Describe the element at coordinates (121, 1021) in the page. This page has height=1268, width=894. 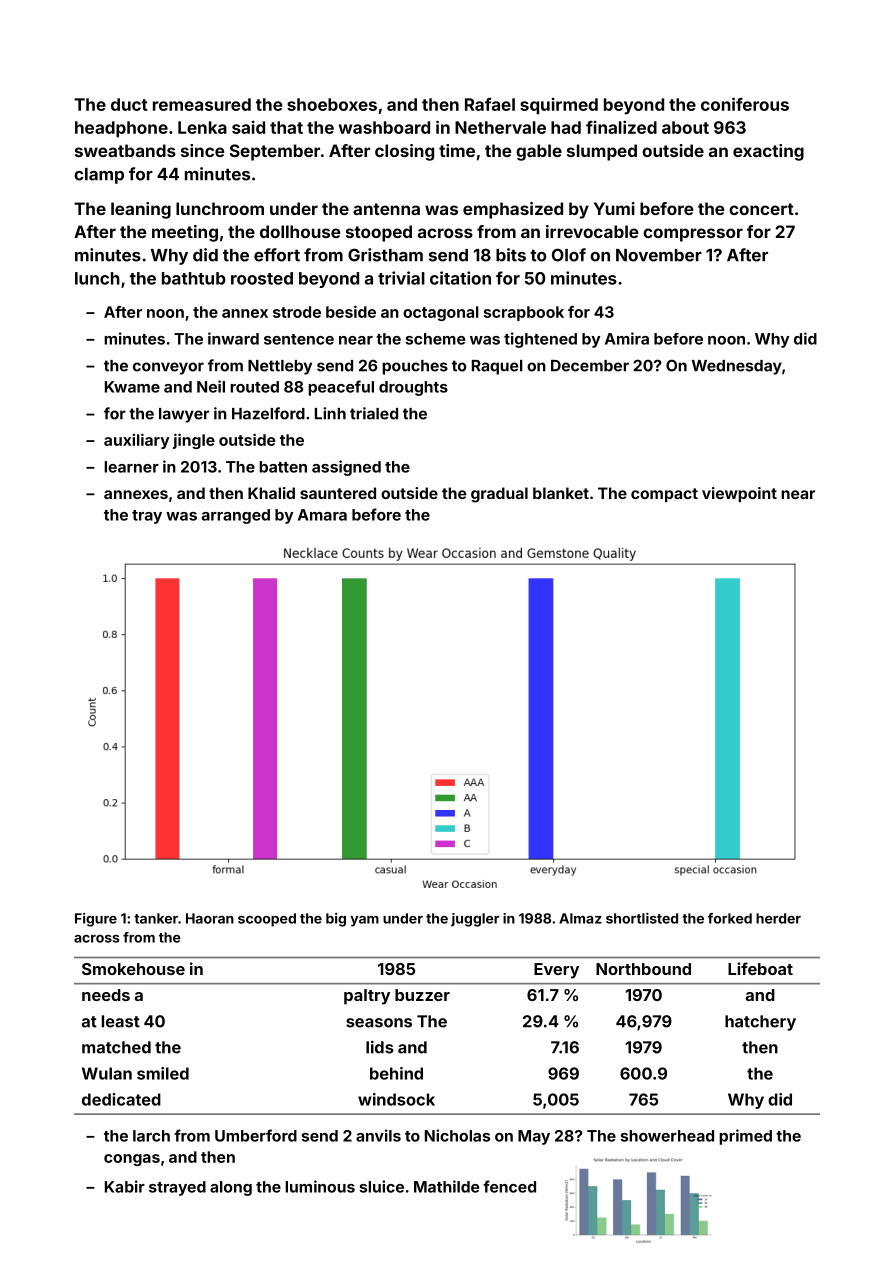
I see `least` at that location.
